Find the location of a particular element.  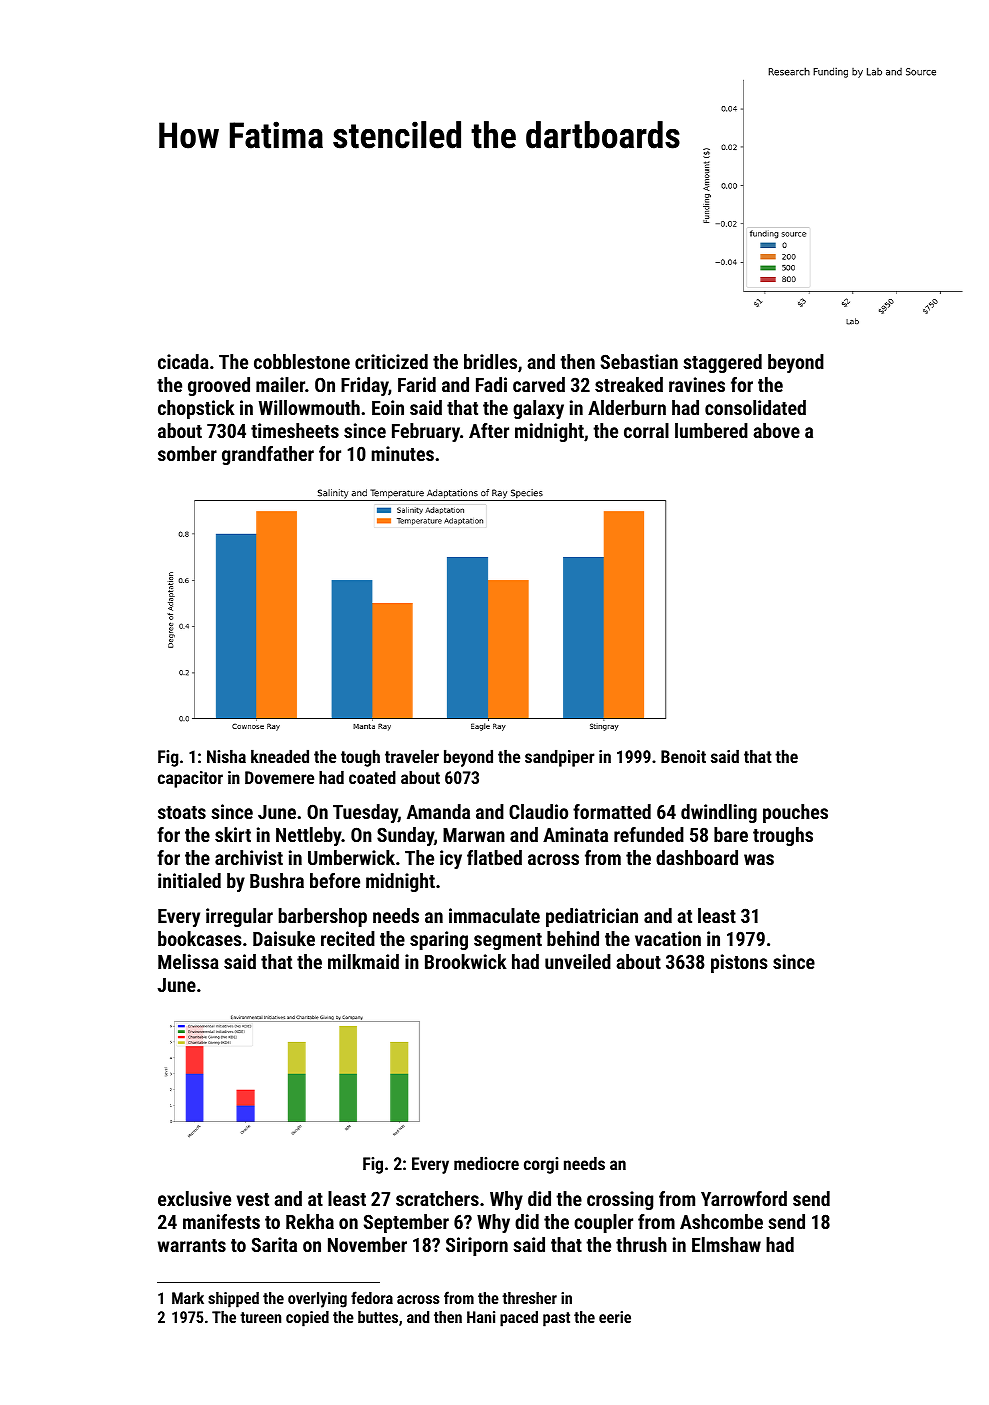

pistons is located at coordinates (739, 963).
